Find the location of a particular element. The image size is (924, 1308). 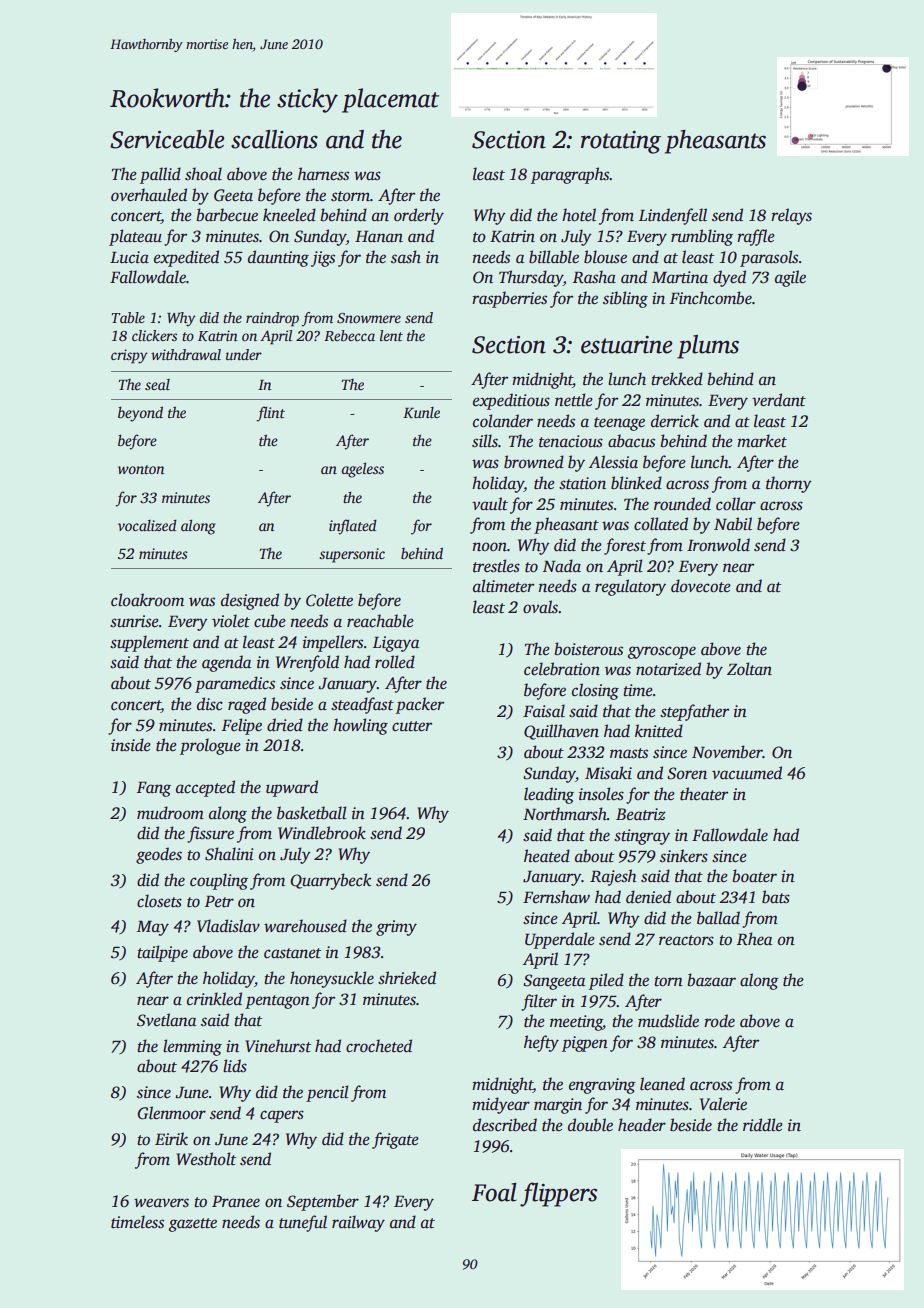

riddle is located at coordinates (763, 1125).
